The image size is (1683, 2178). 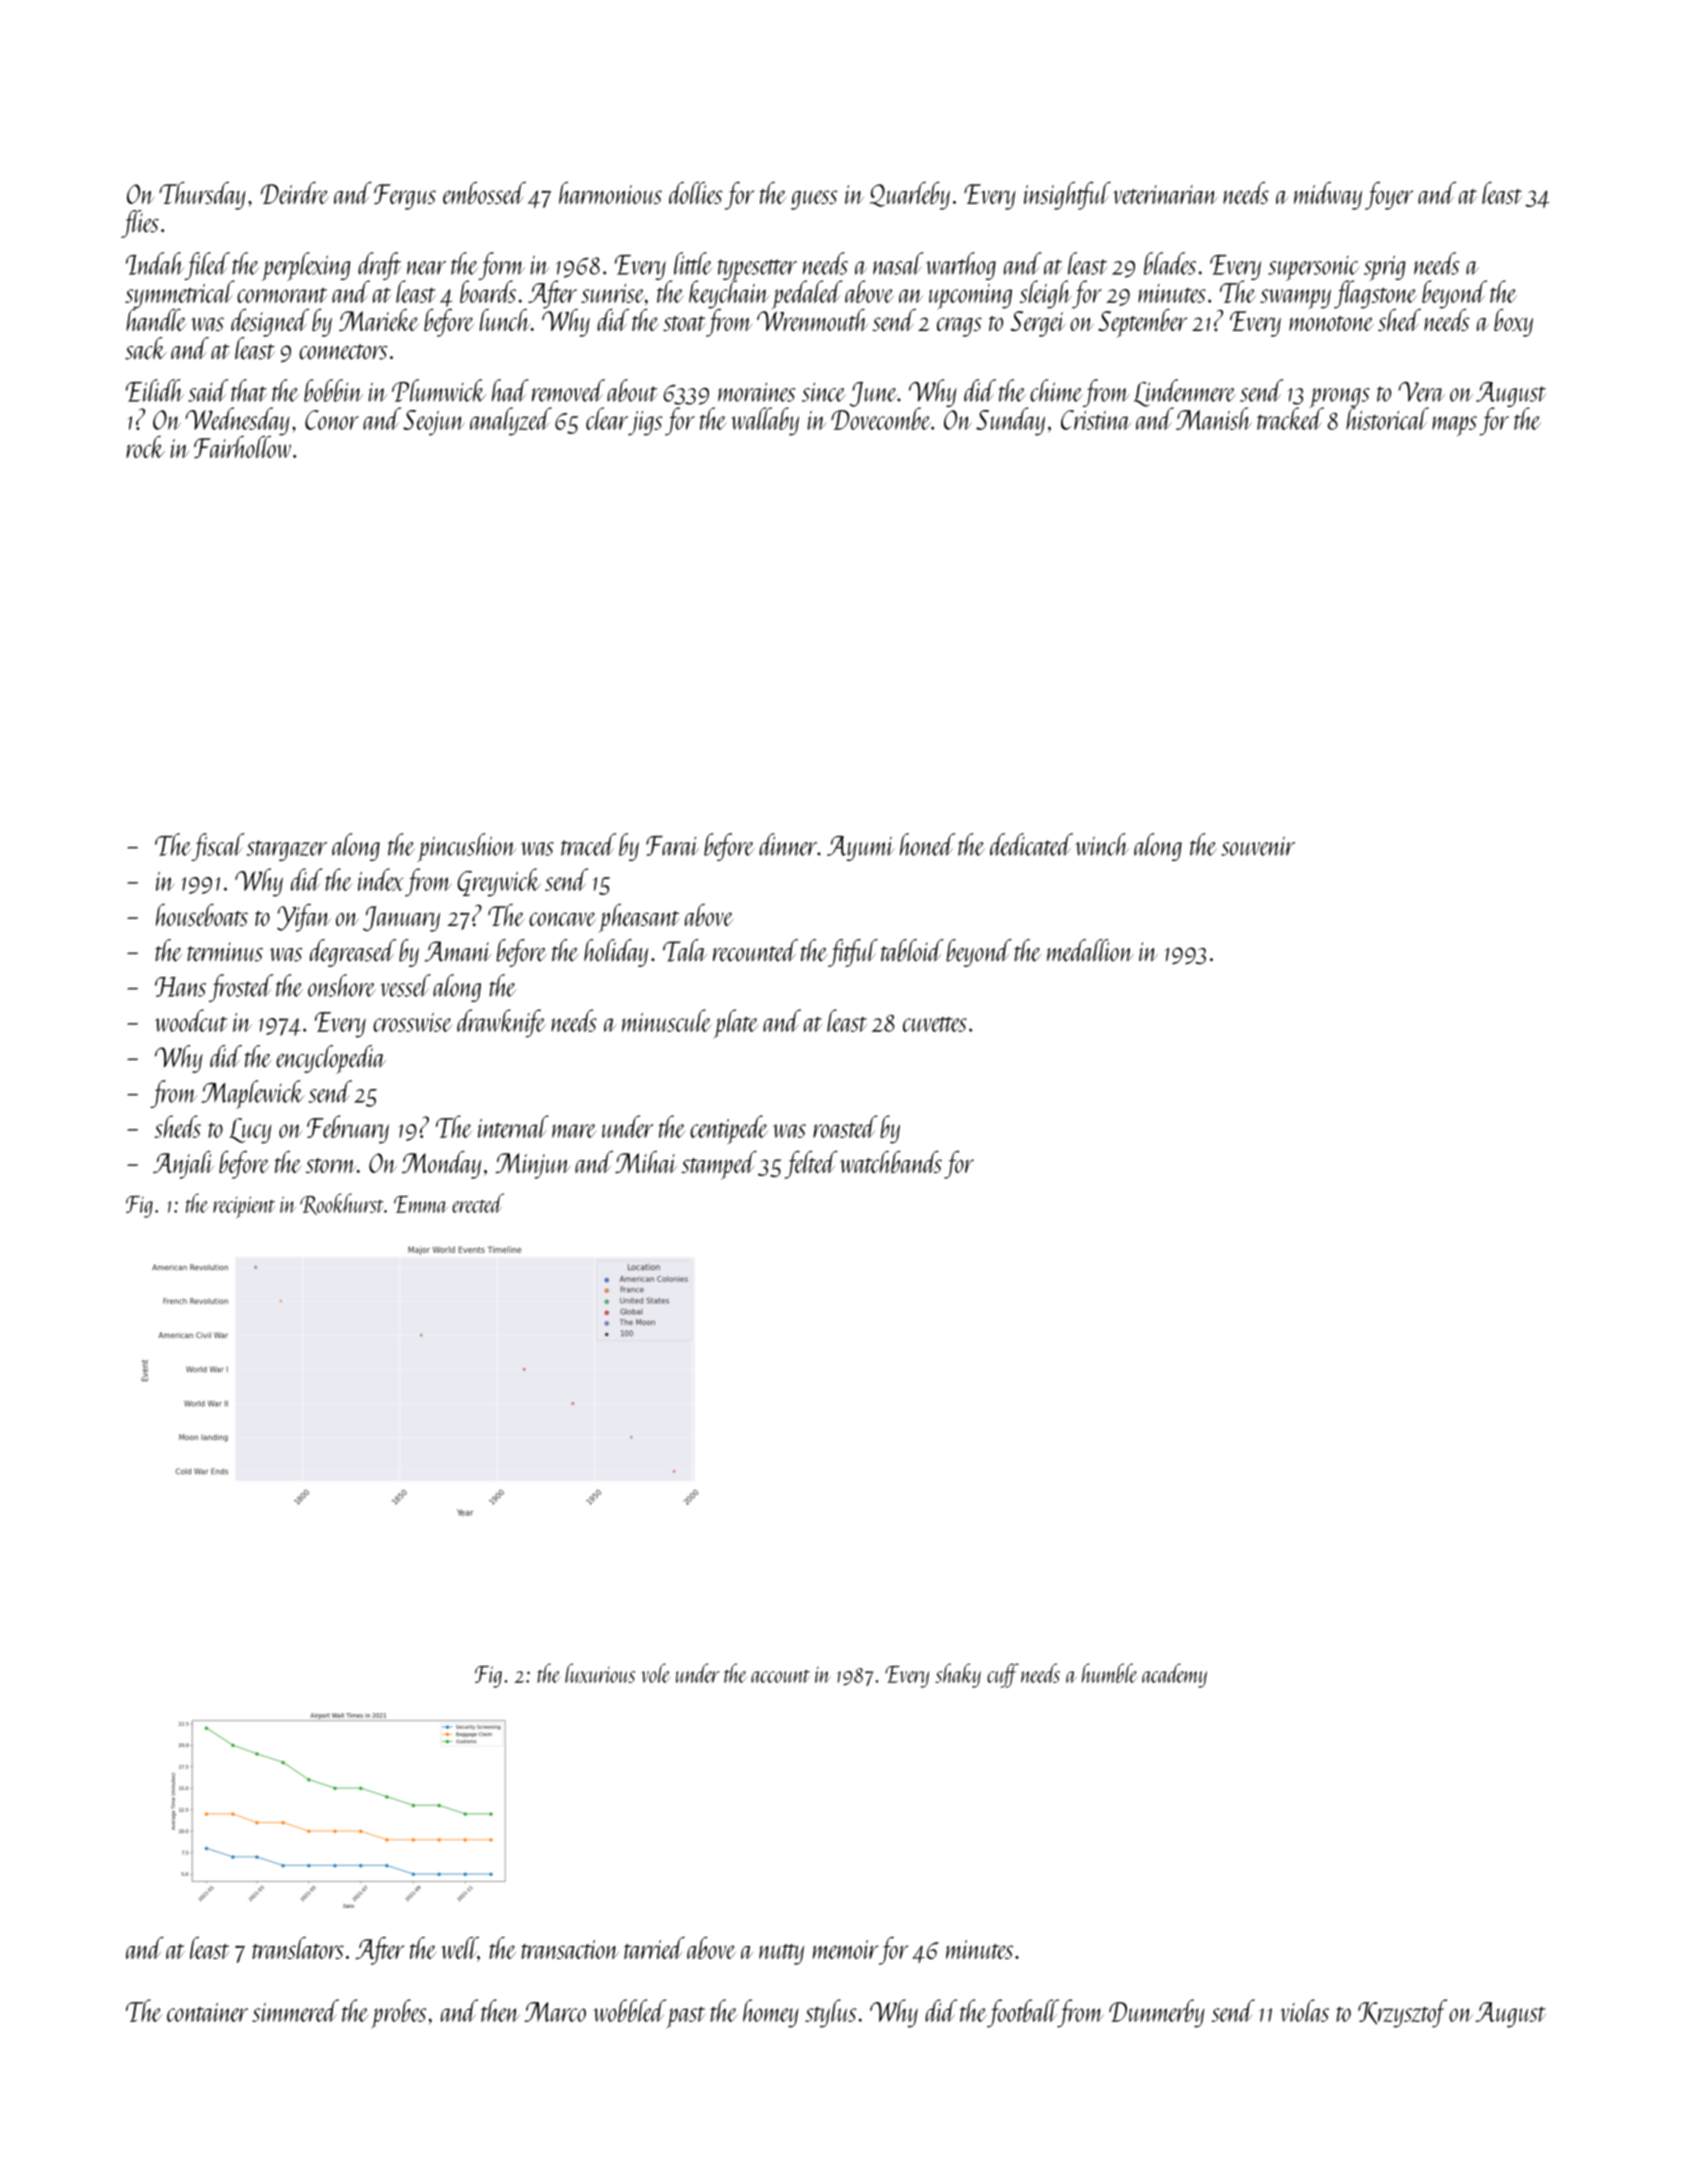 What do you see at coordinates (909, 196) in the image?
I see `Quarleby` at bounding box center [909, 196].
